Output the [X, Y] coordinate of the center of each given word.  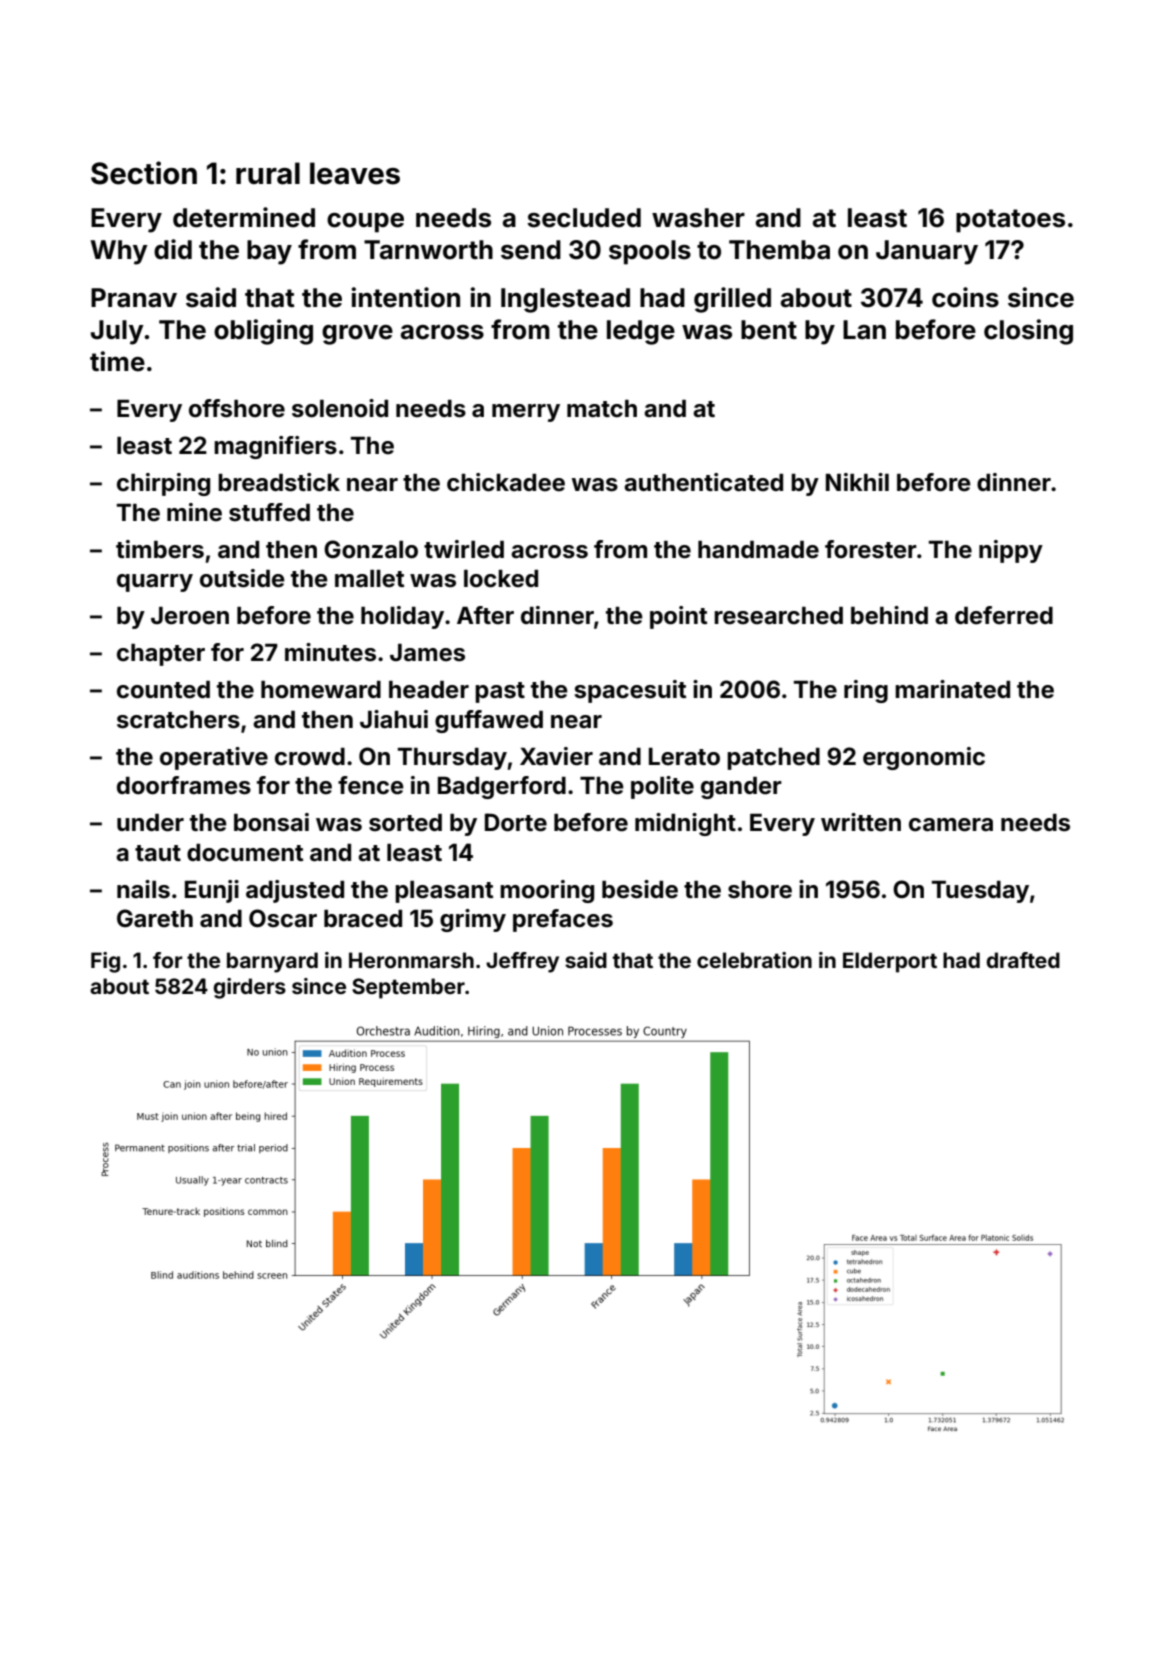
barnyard [272, 962]
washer [698, 218]
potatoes [1010, 221]
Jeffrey [522, 962]
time [117, 361]
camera [951, 825]
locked [501, 579]
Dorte [516, 822]
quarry [155, 583]
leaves [355, 173]
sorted [405, 823]
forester [871, 549]
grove [357, 335]
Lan [864, 330]
